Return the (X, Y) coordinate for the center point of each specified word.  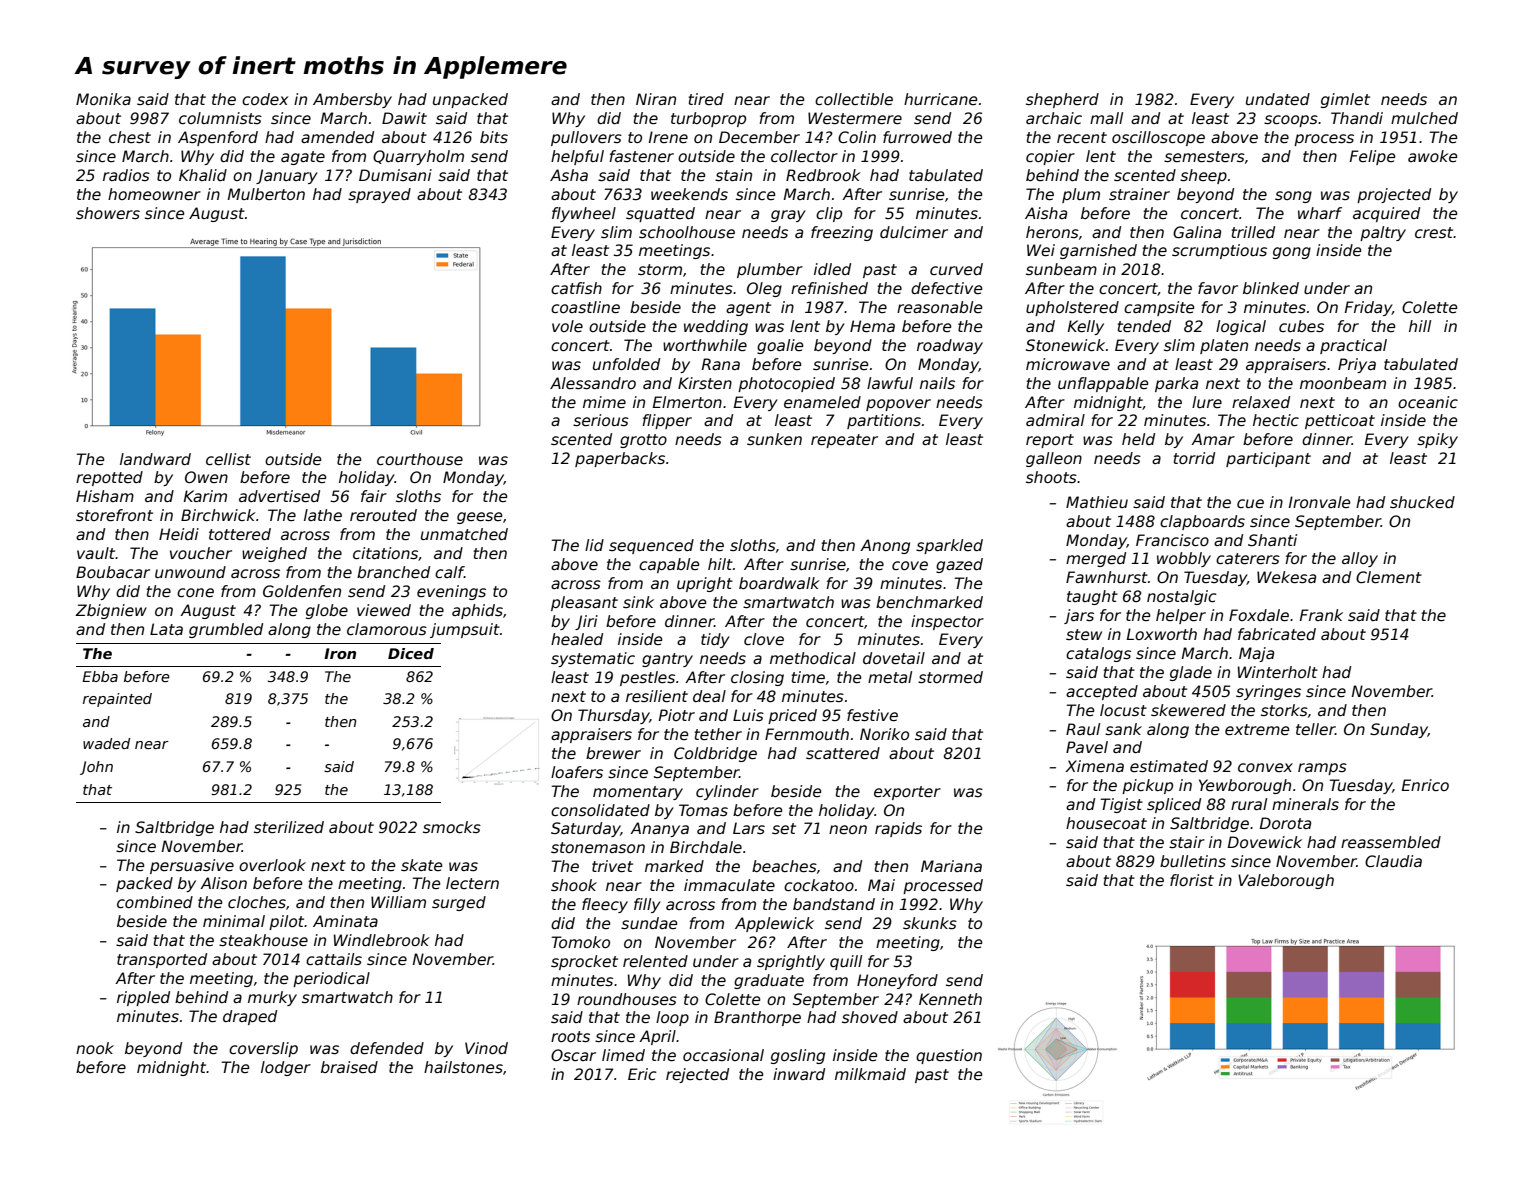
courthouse (420, 459)
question (949, 1056)
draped (250, 1017)
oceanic (1428, 402)
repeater (844, 441)
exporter (907, 793)
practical (1353, 346)
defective (947, 288)
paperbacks (620, 459)
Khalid (203, 175)
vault (96, 553)
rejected (697, 1075)
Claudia (1393, 861)
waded (106, 743)
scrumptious (1219, 251)
